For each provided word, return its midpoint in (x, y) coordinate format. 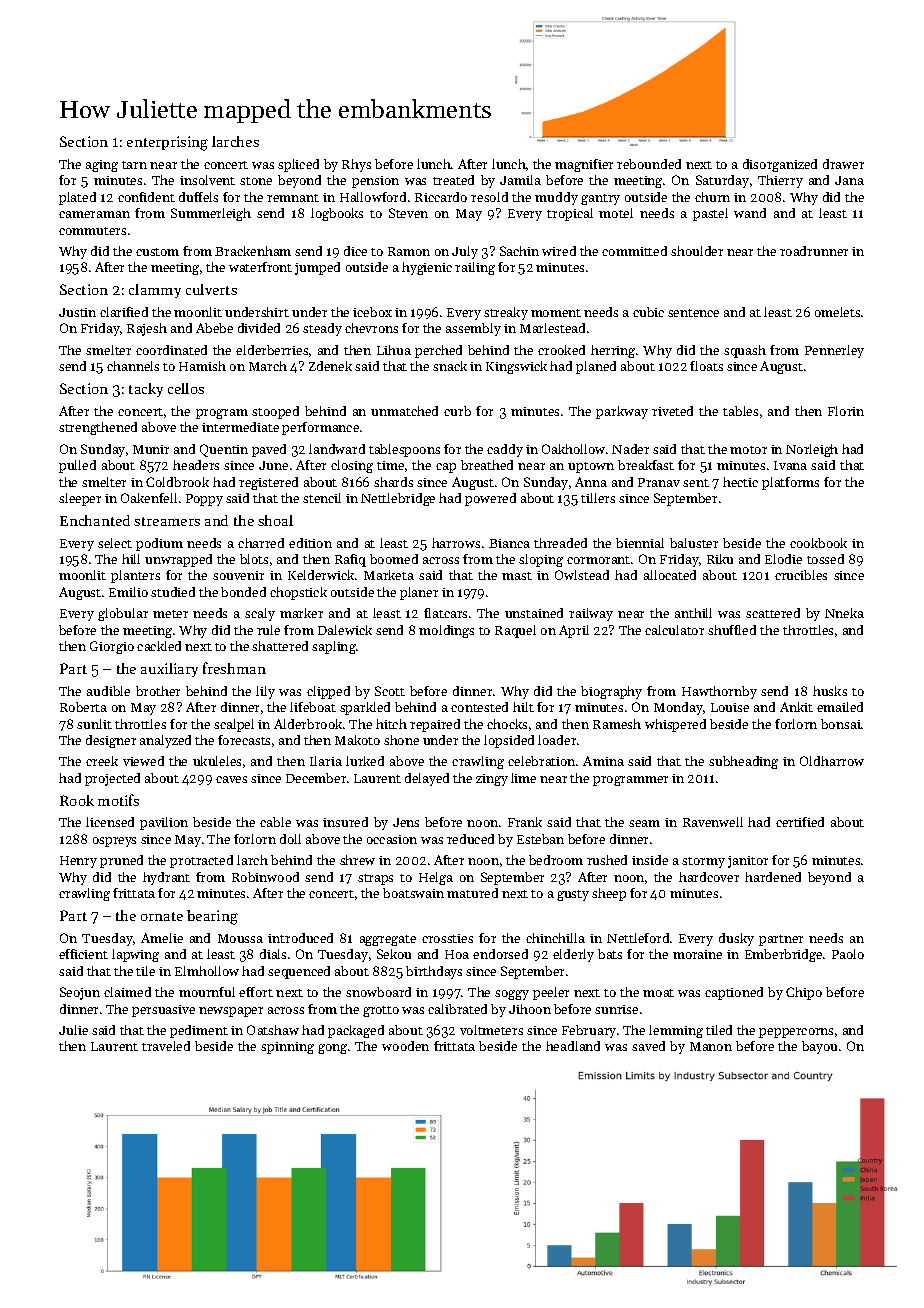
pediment (199, 1031)
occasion (392, 839)
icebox (372, 312)
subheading (743, 762)
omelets (837, 312)
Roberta (83, 707)
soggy (512, 995)
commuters (92, 231)
